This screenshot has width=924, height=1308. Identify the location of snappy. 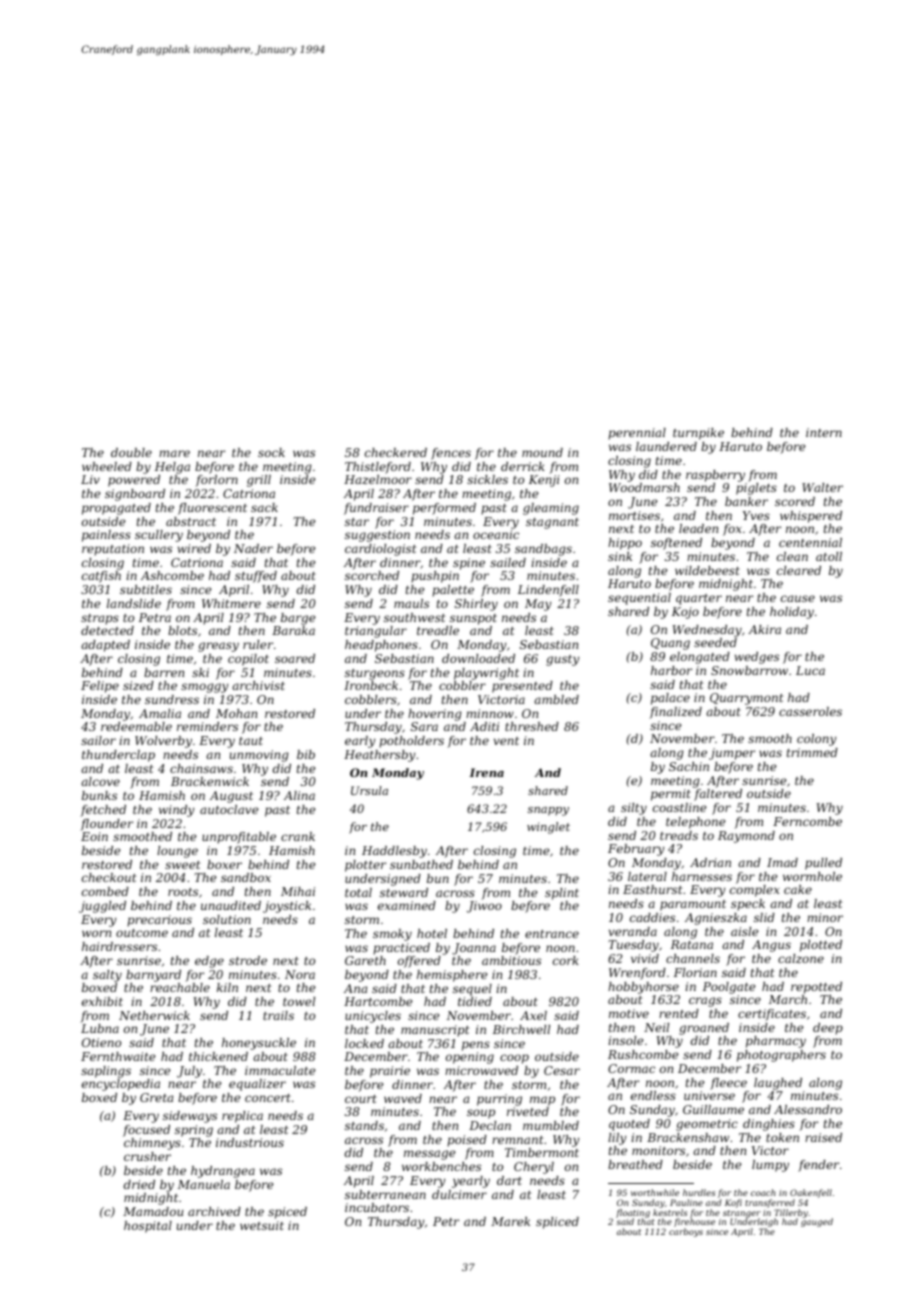
(548, 811).
